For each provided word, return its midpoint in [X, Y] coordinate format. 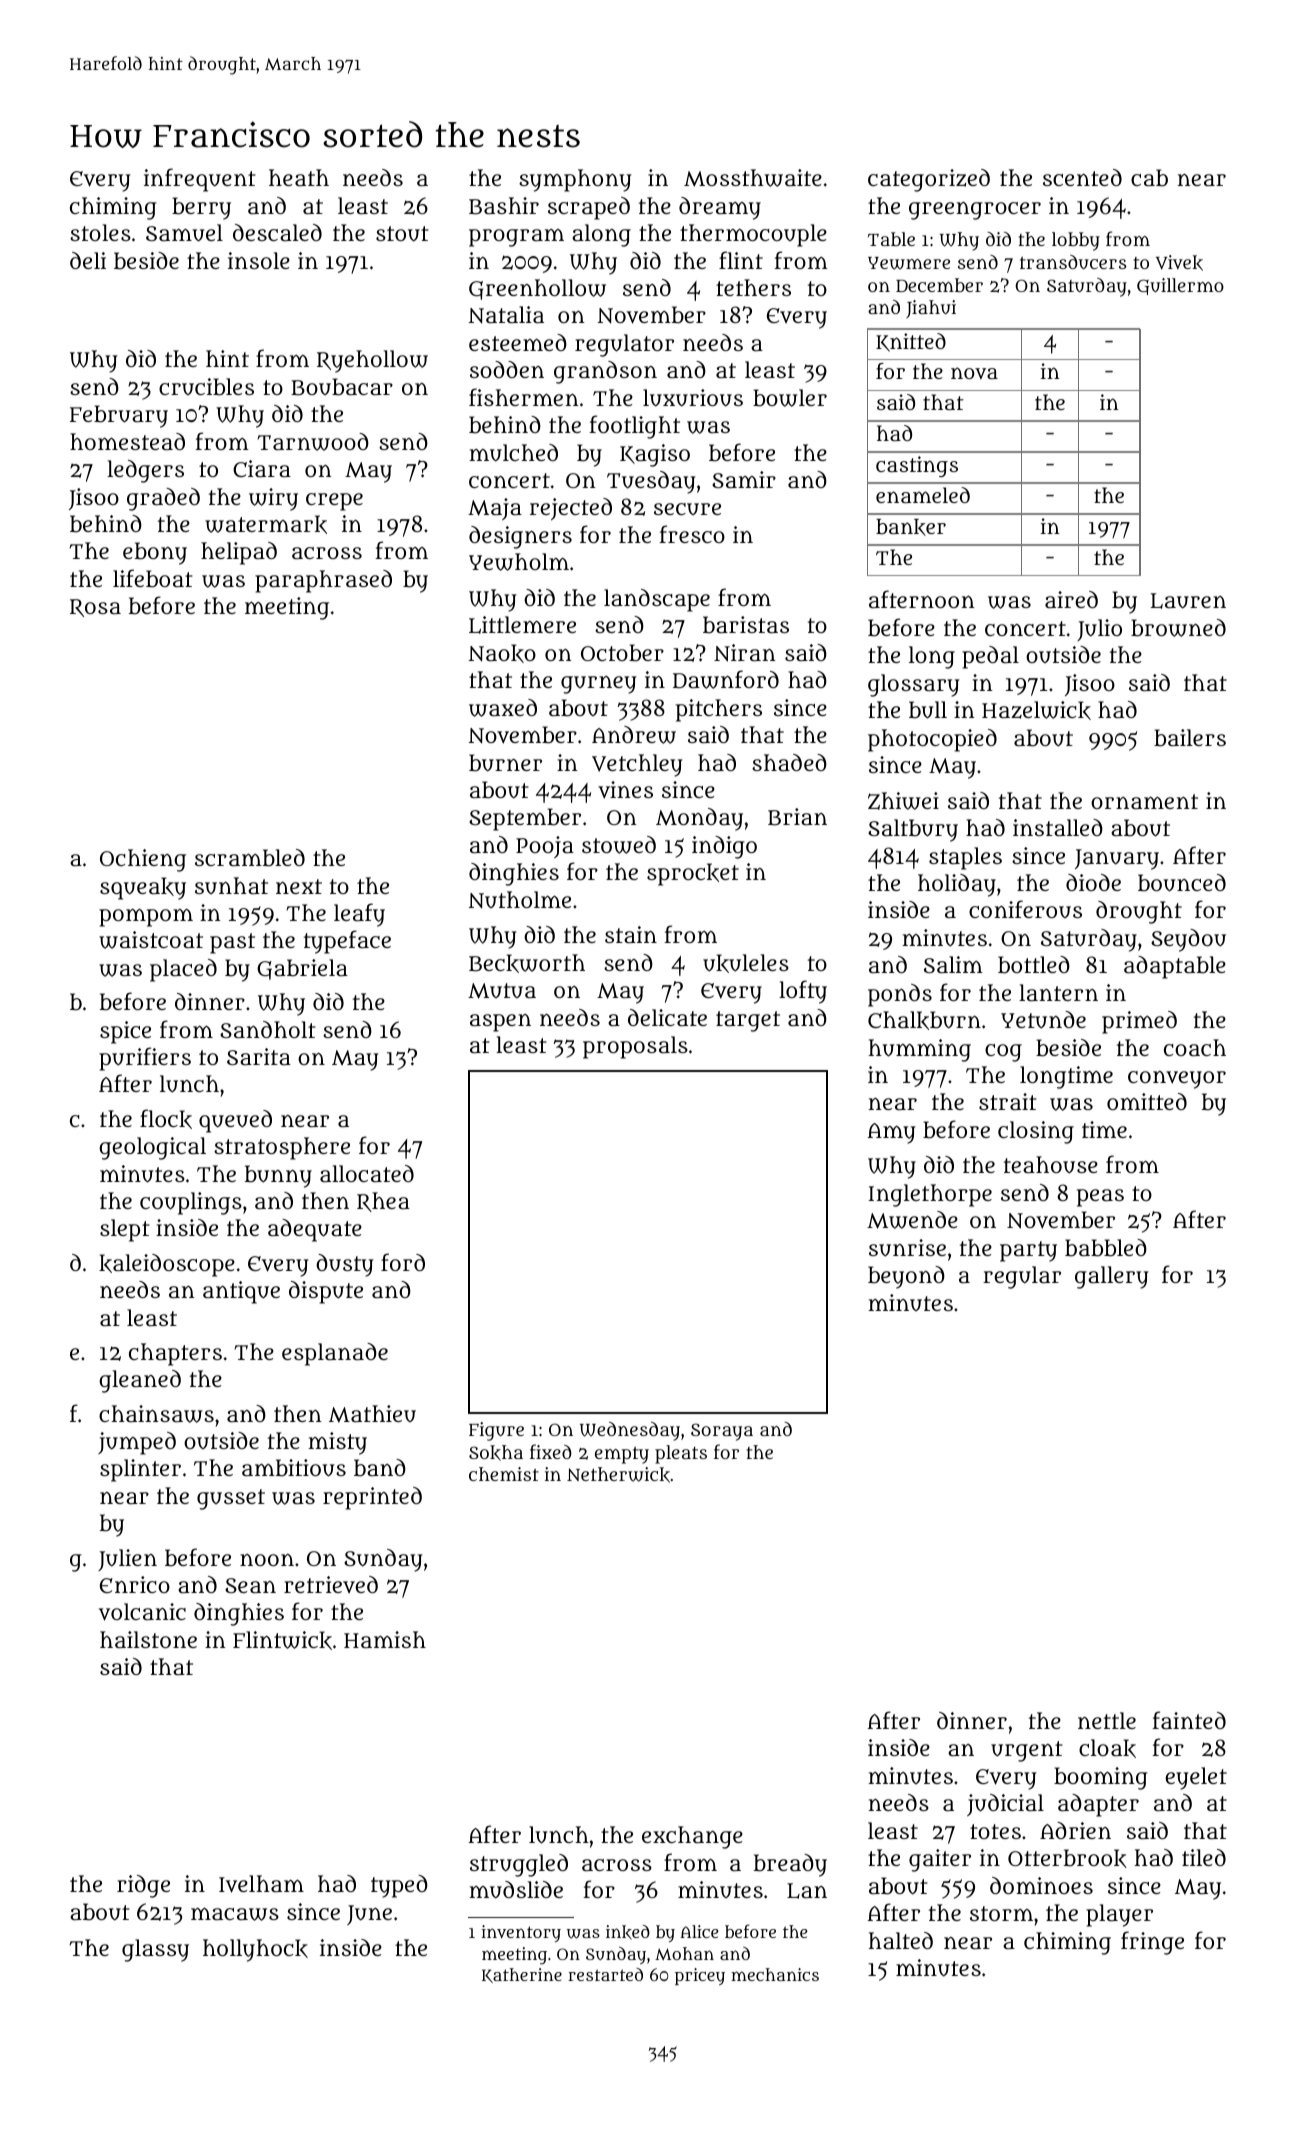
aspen [500, 1023]
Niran [745, 653]
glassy [155, 1950]
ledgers [145, 471]
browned [1178, 628]
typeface [347, 942]
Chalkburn [924, 1020]
